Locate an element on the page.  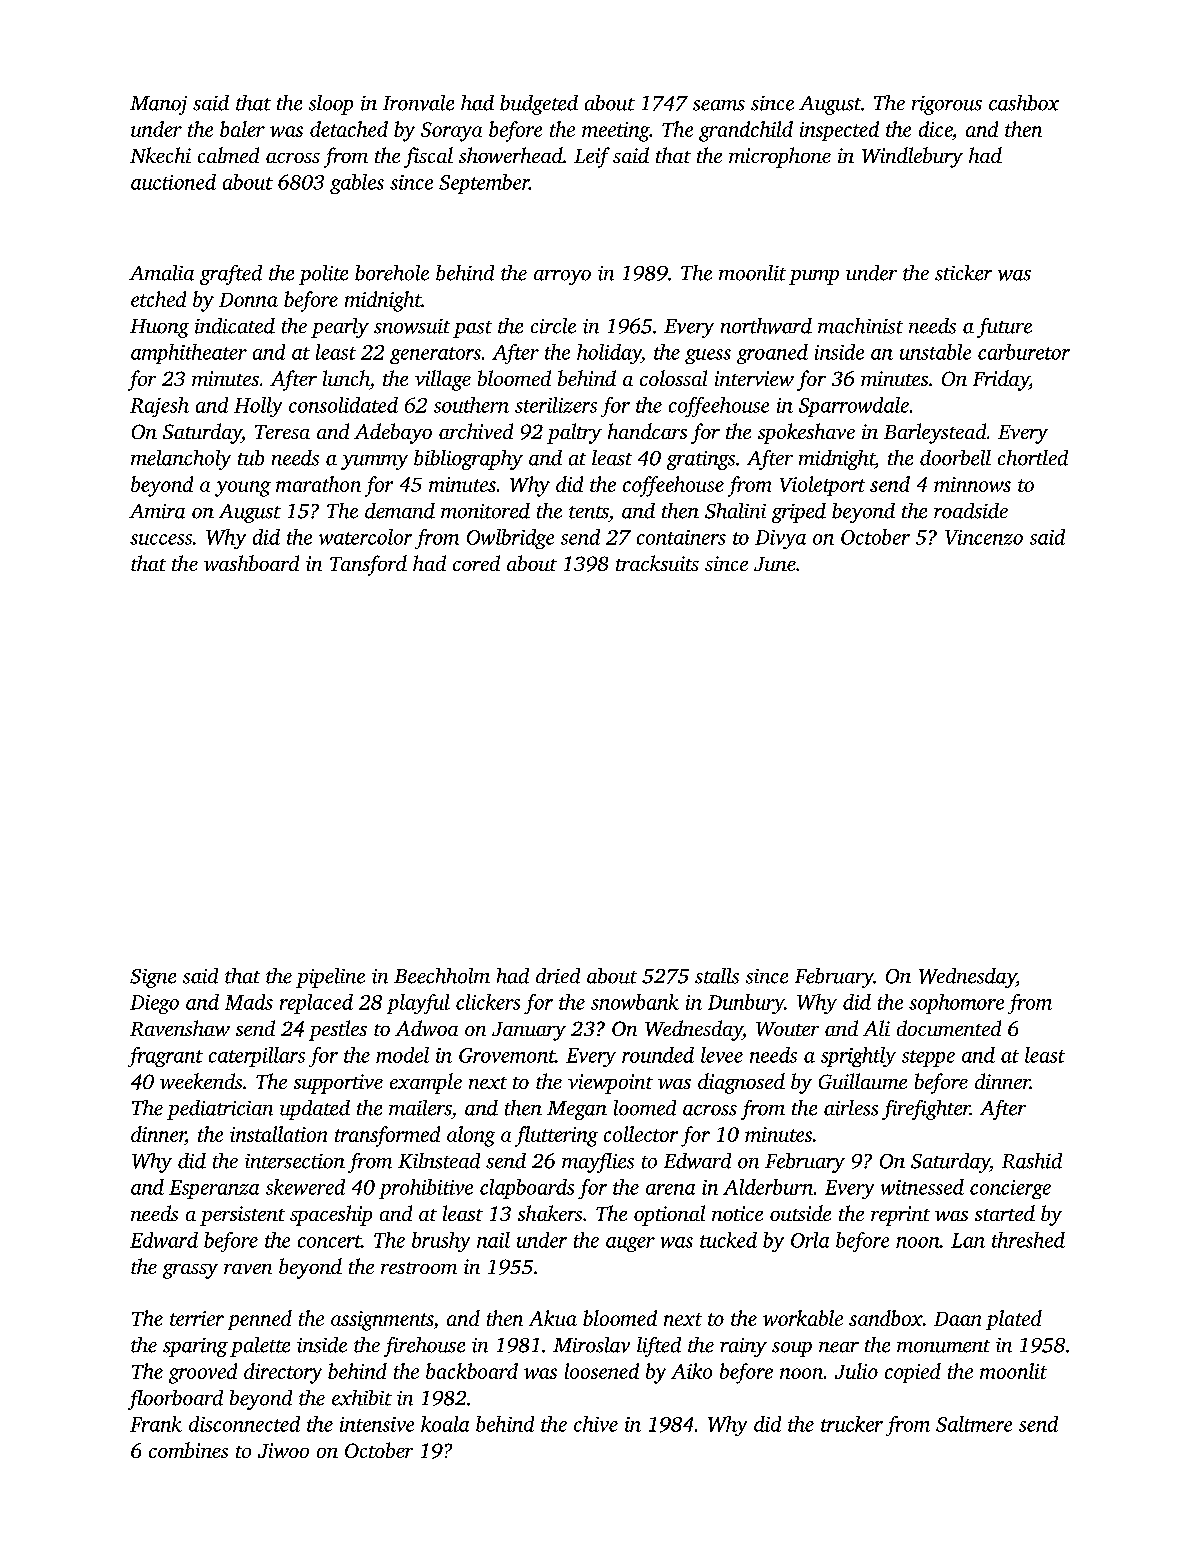
Vincenzo is located at coordinates (984, 537).
